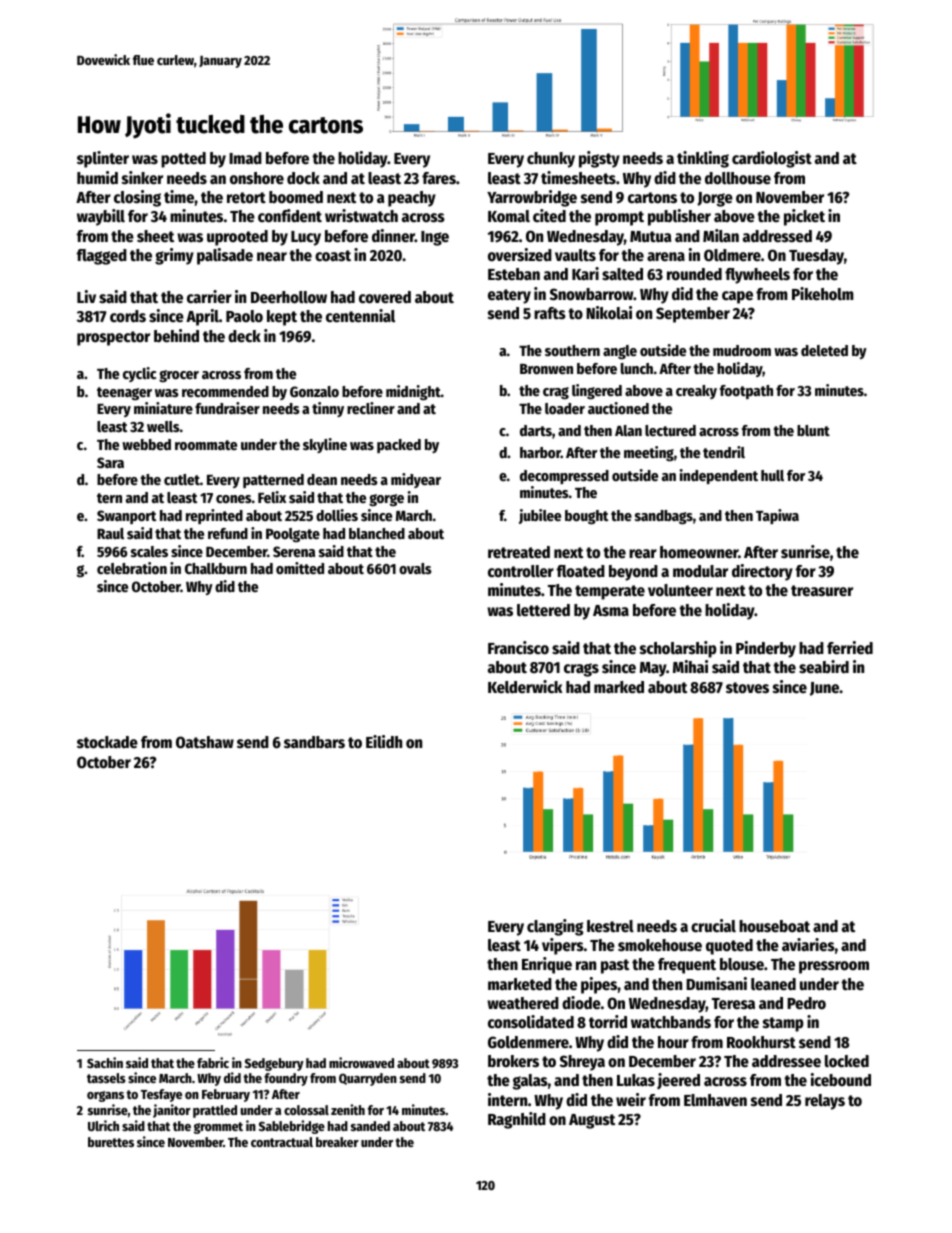 The image size is (952, 1233). What do you see at coordinates (670, 430) in the screenshot?
I see `lectured` at bounding box center [670, 430].
